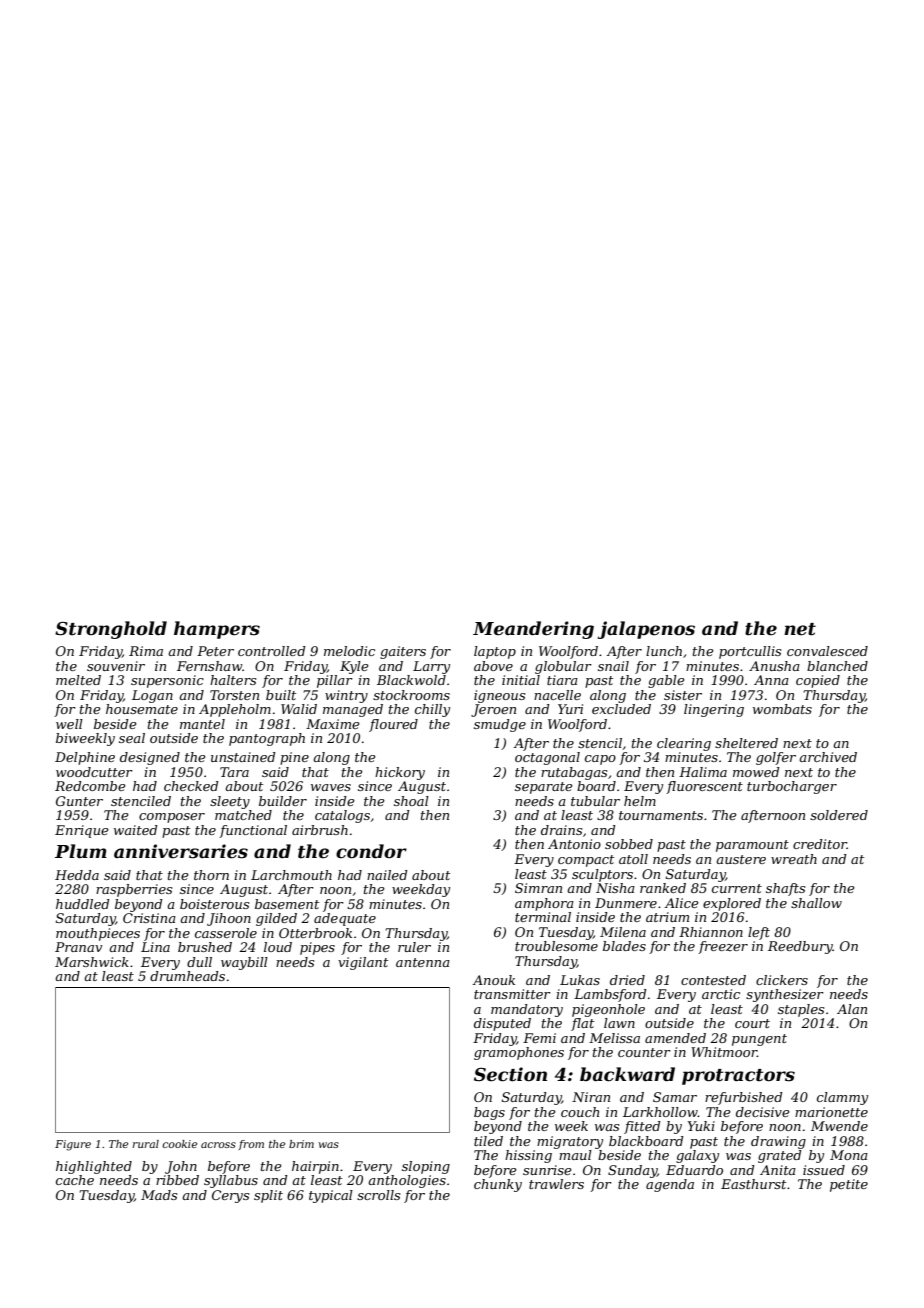 The height and width of the screenshot is (1308, 924). Describe the element at coordinates (533, 630) in the screenshot. I see `Meandering` at that location.
